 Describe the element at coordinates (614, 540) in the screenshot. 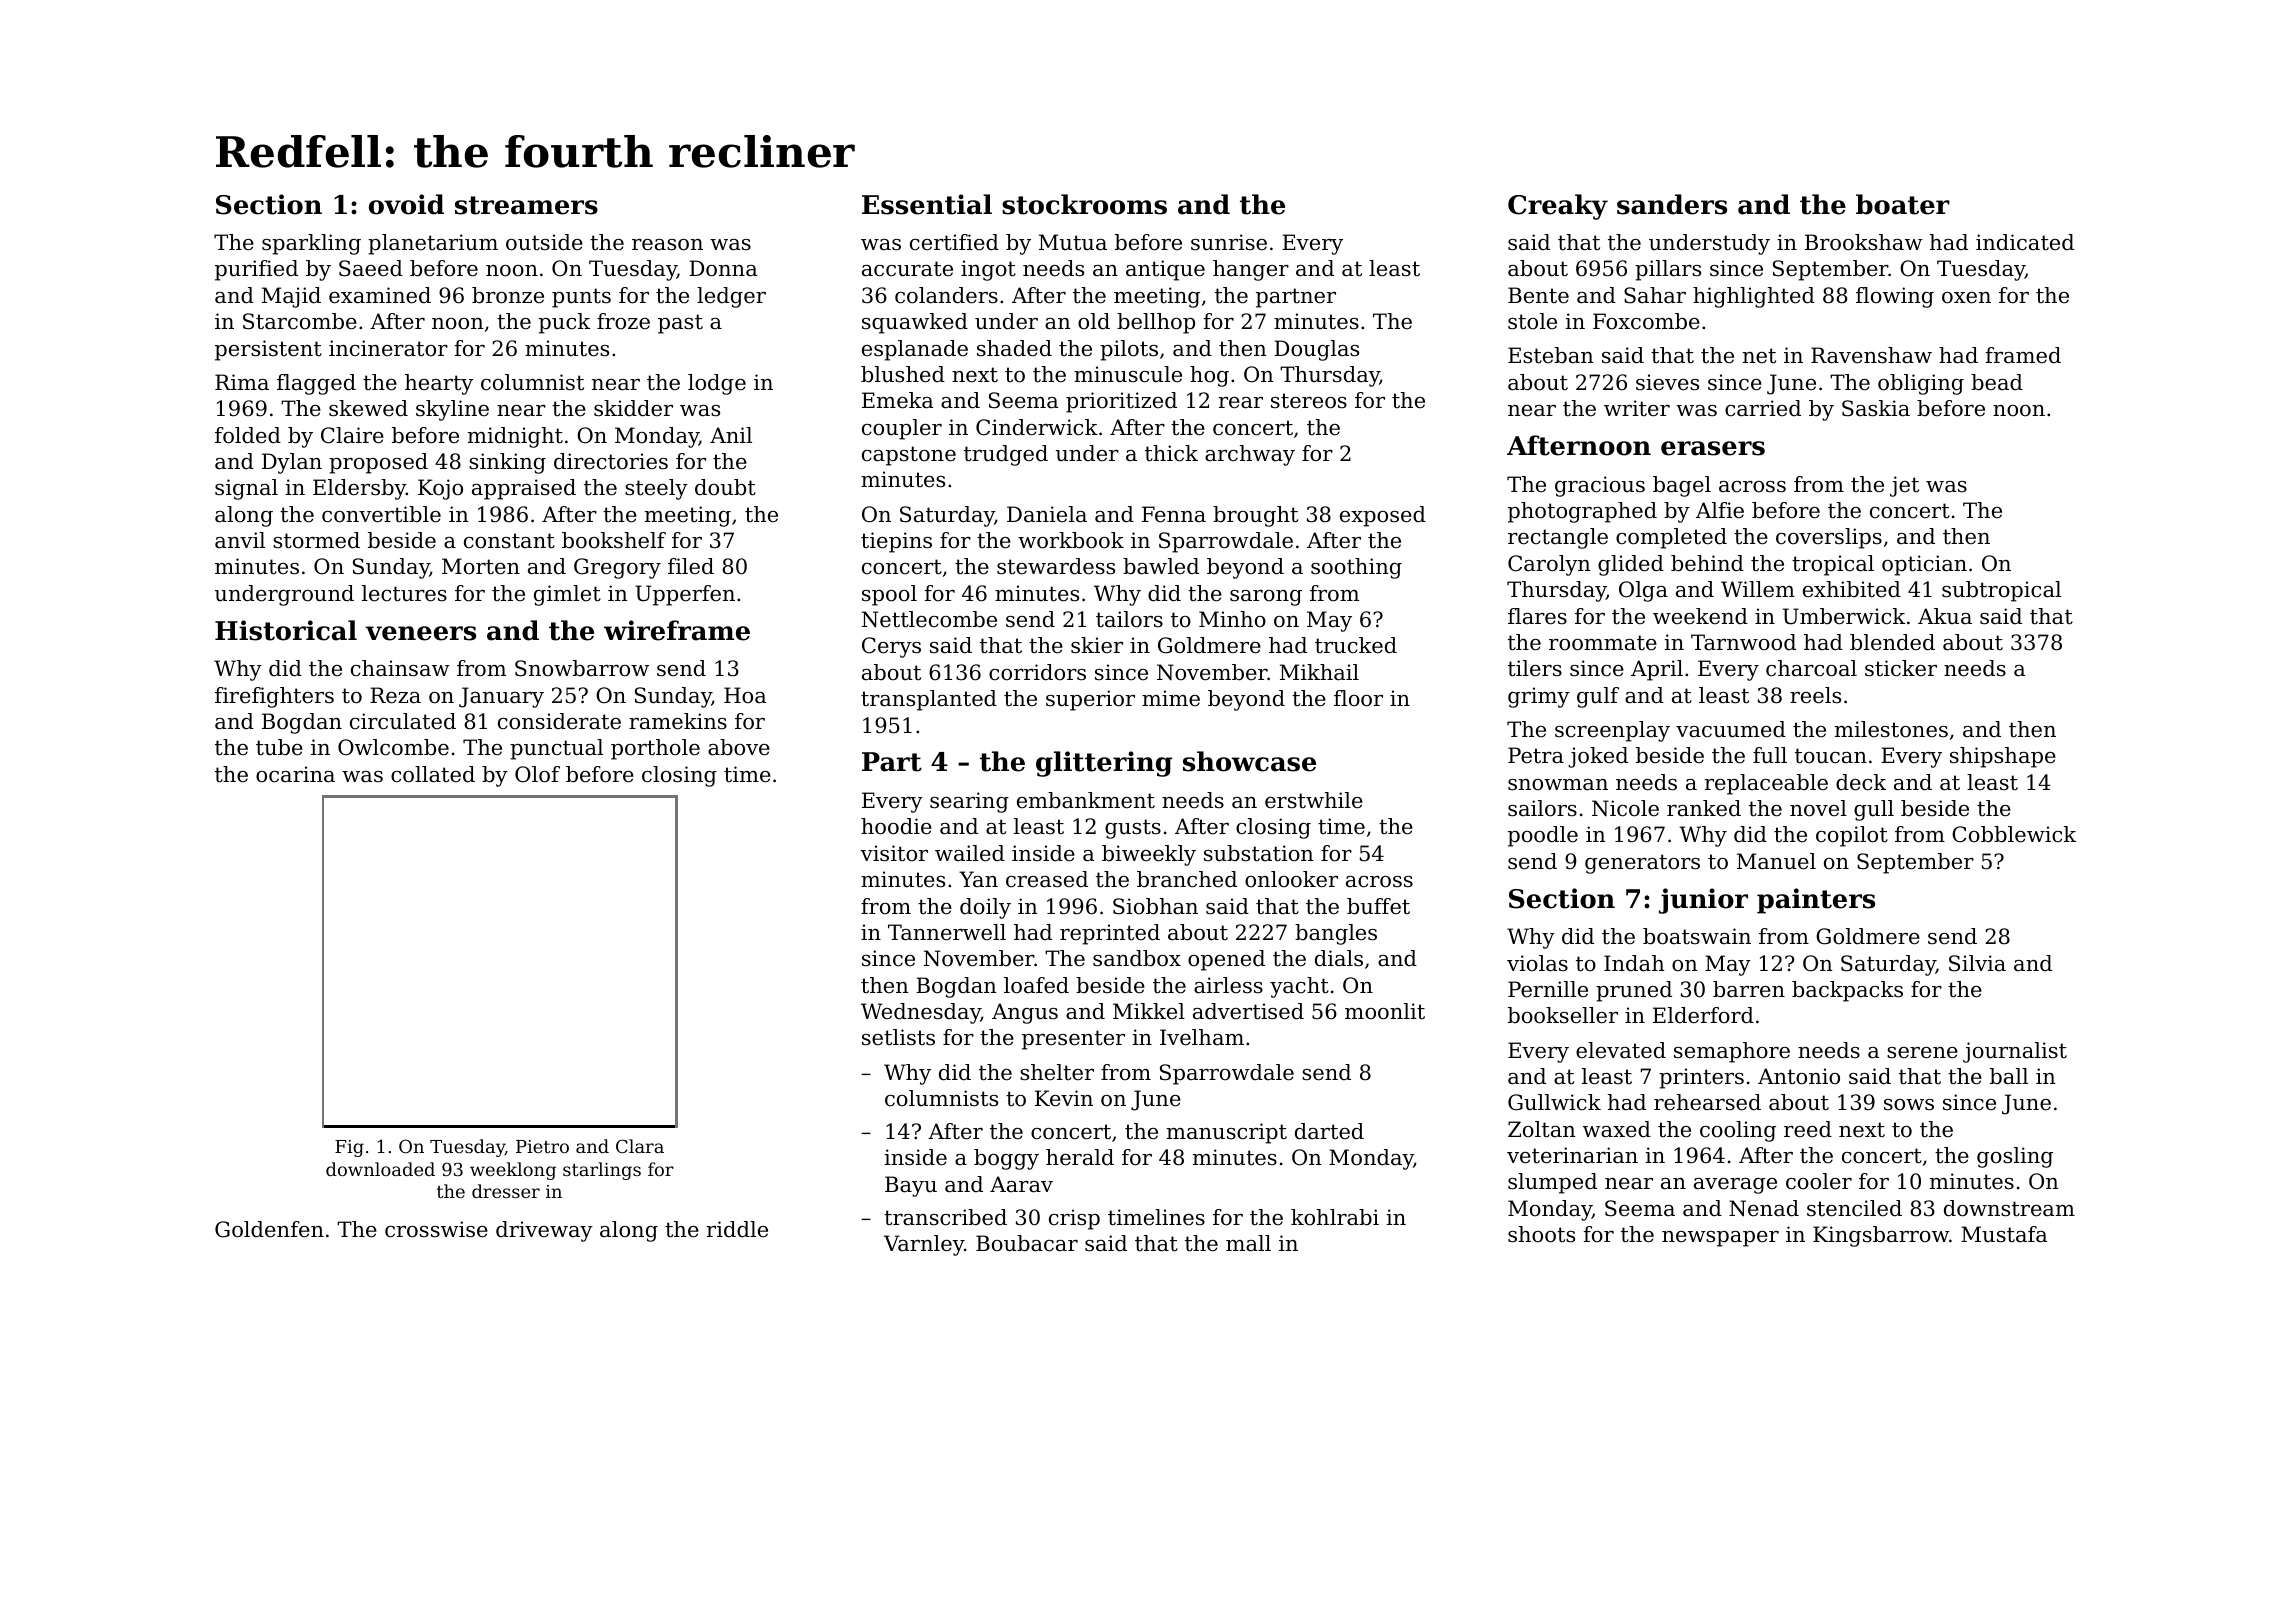

I see `bookshelf` at that location.
